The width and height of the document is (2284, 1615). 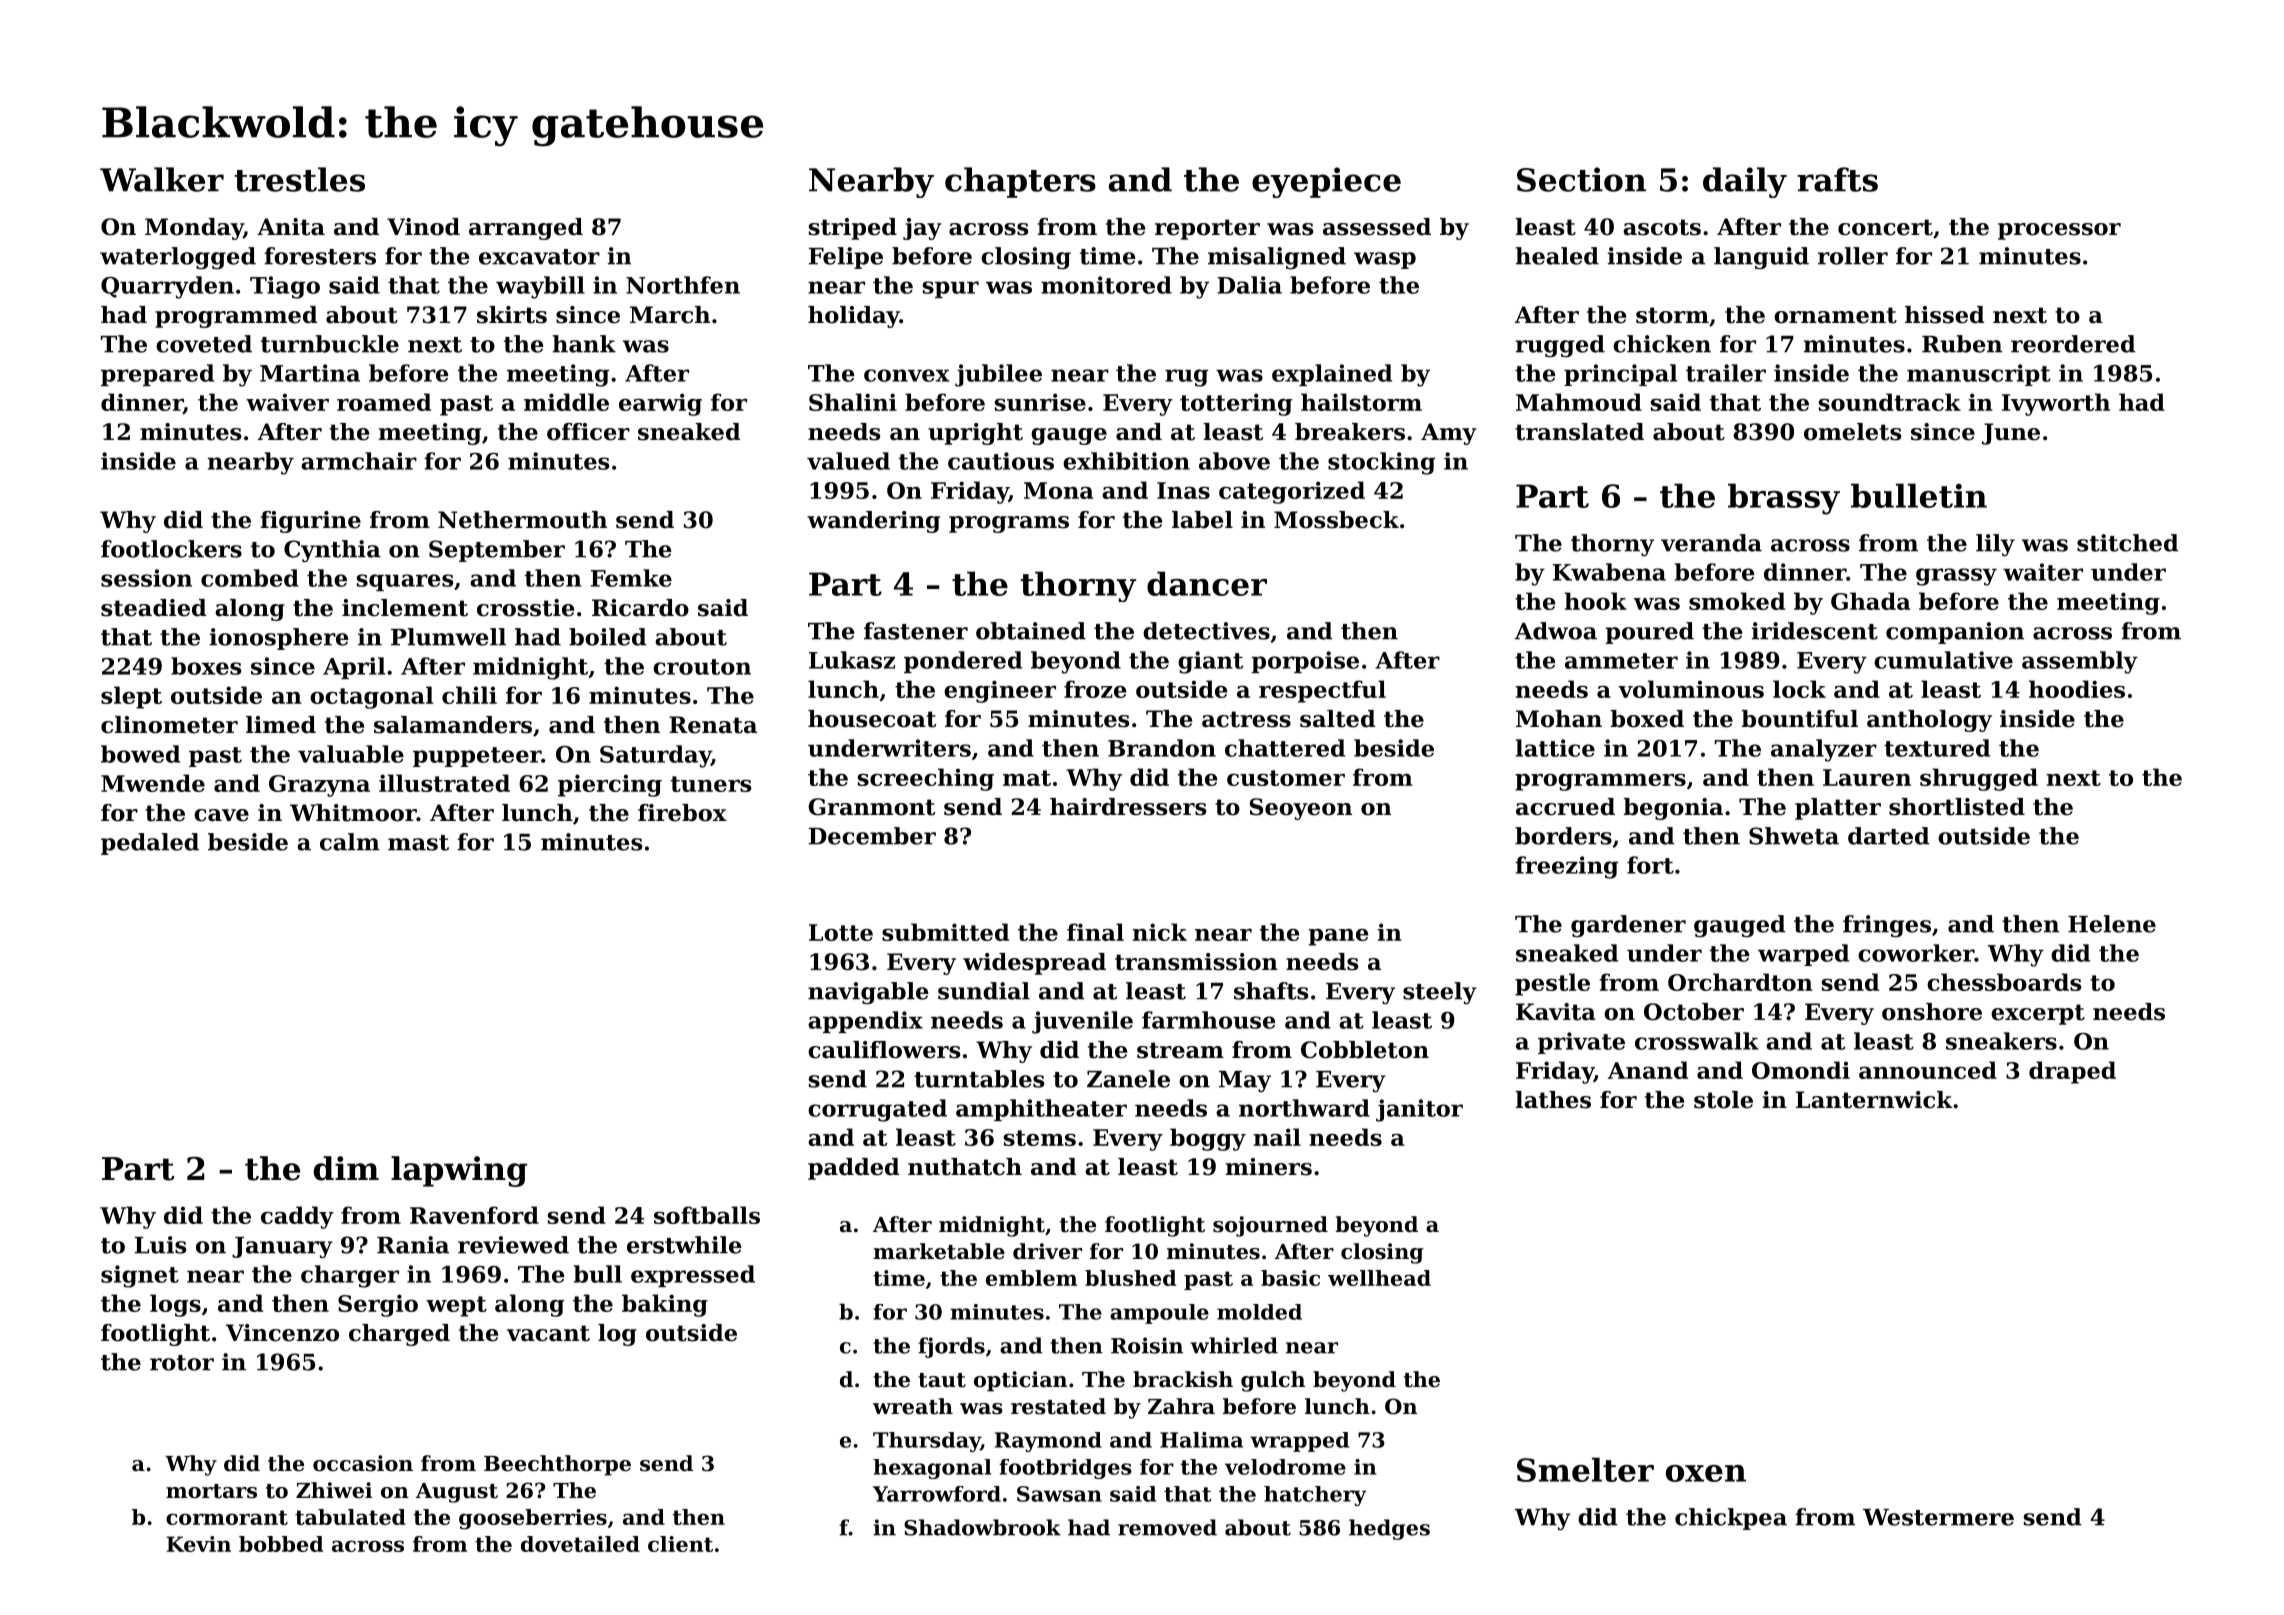 I want to click on limed, so click(x=281, y=725).
